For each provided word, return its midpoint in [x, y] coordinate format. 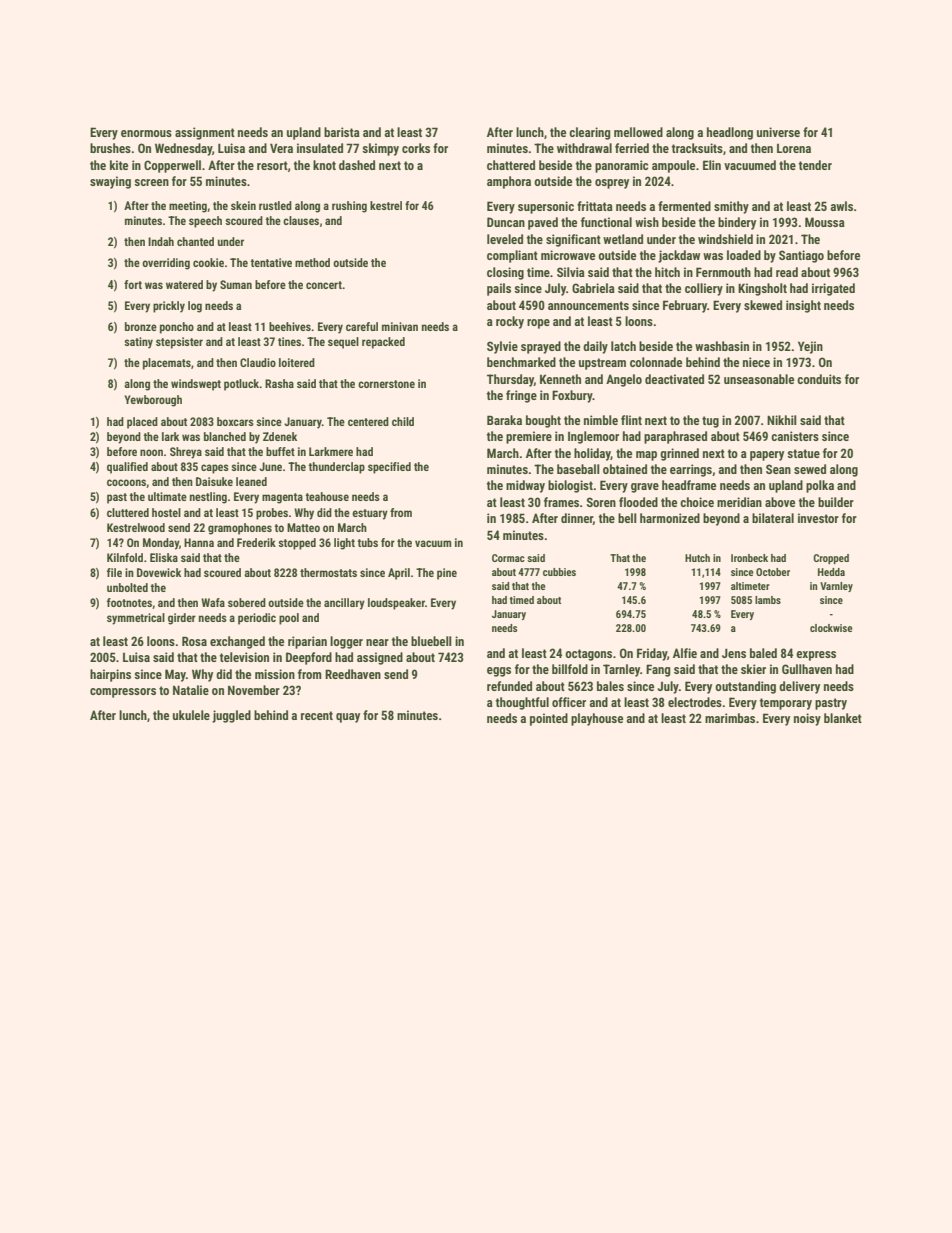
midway [525, 486]
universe [778, 132]
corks [416, 148]
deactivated [674, 379]
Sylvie [502, 347]
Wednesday [183, 149]
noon [151, 452]
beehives [290, 326]
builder [836, 502]
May [175, 675]
